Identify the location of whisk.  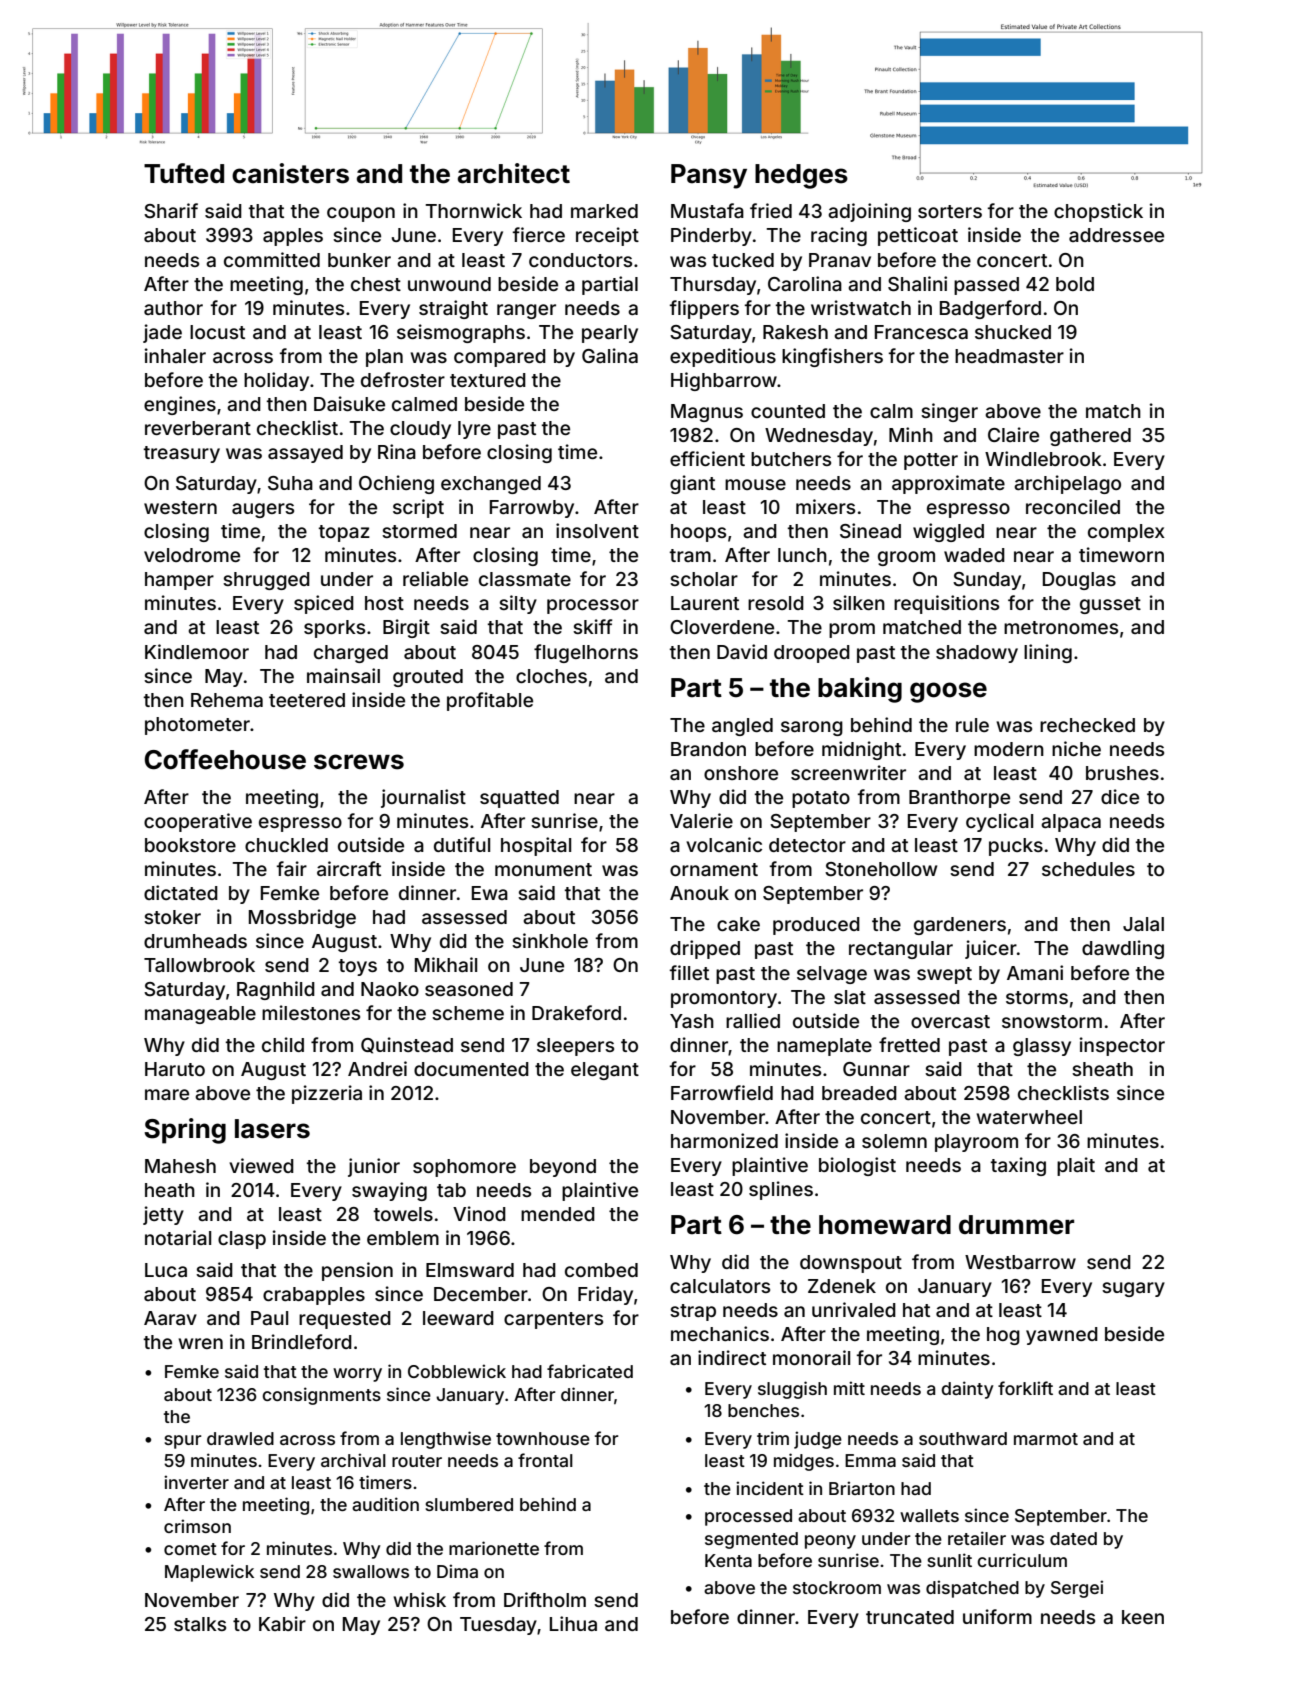
(419, 1599).
